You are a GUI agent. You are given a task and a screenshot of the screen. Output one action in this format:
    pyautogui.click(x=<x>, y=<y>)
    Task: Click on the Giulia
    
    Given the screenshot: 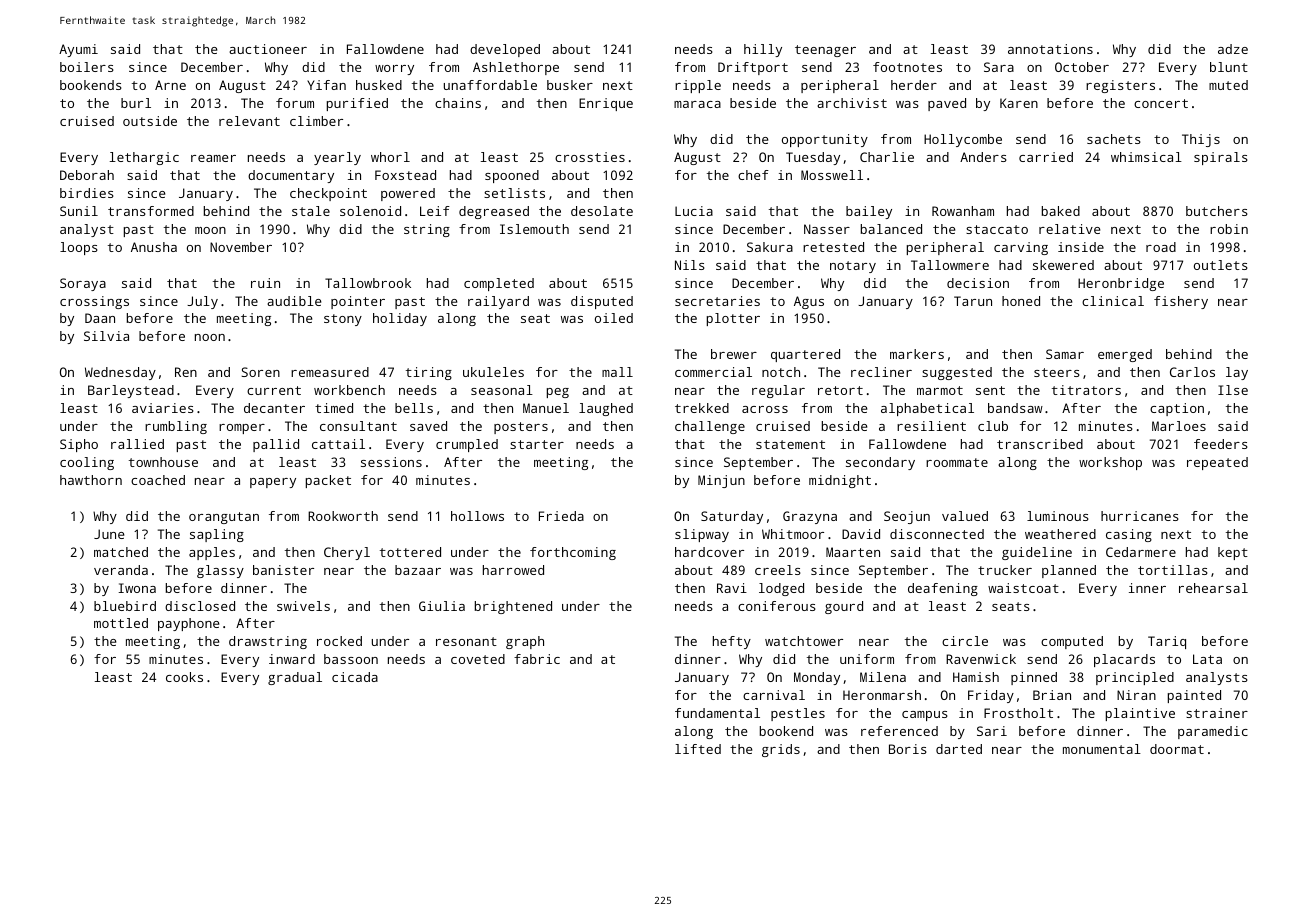 What is the action you would take?
    pyautogui.click(x=442, y=606)
